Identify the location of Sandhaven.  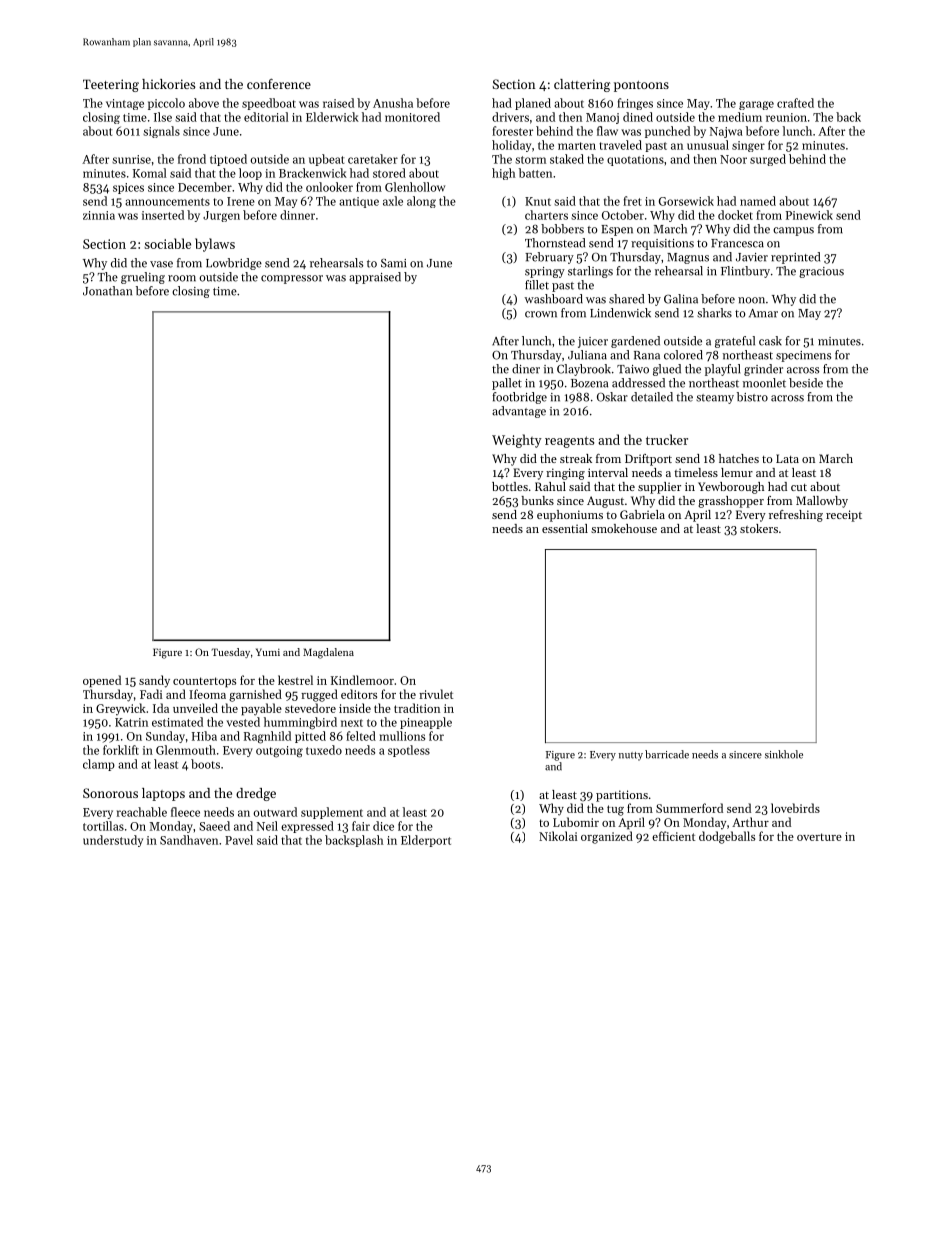
(189, 840).
